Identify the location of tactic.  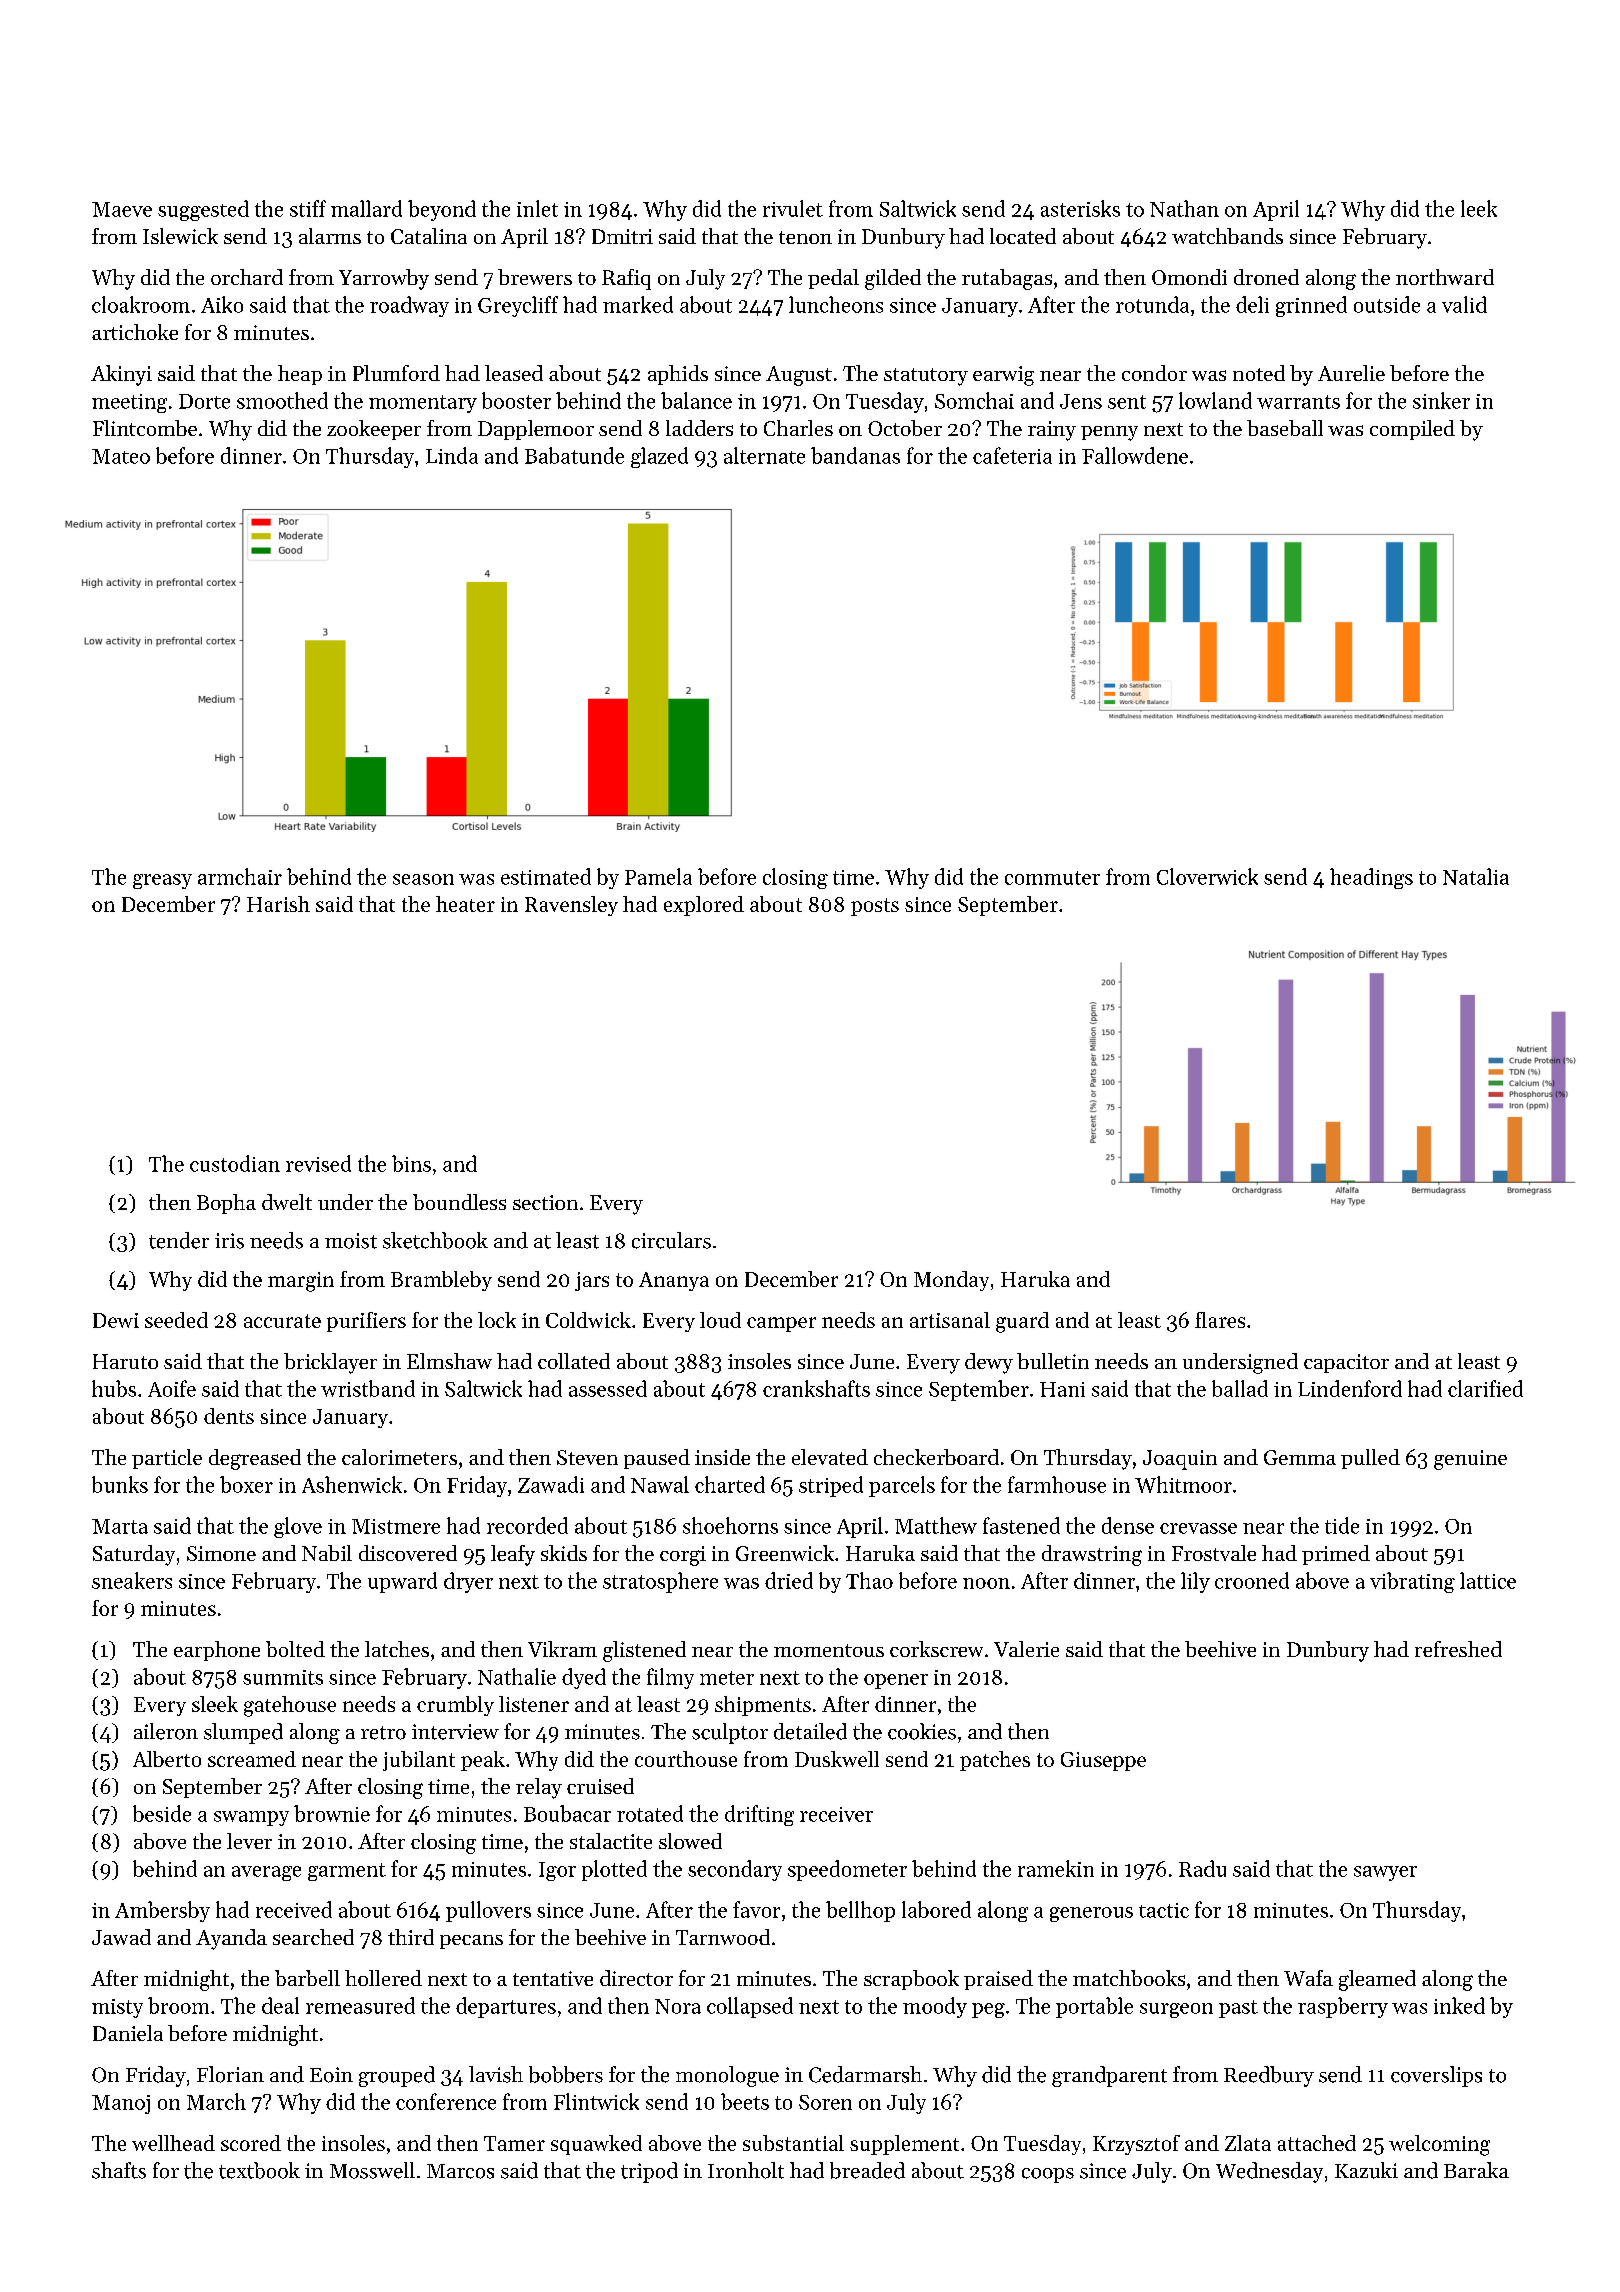
(1164, 1910).
